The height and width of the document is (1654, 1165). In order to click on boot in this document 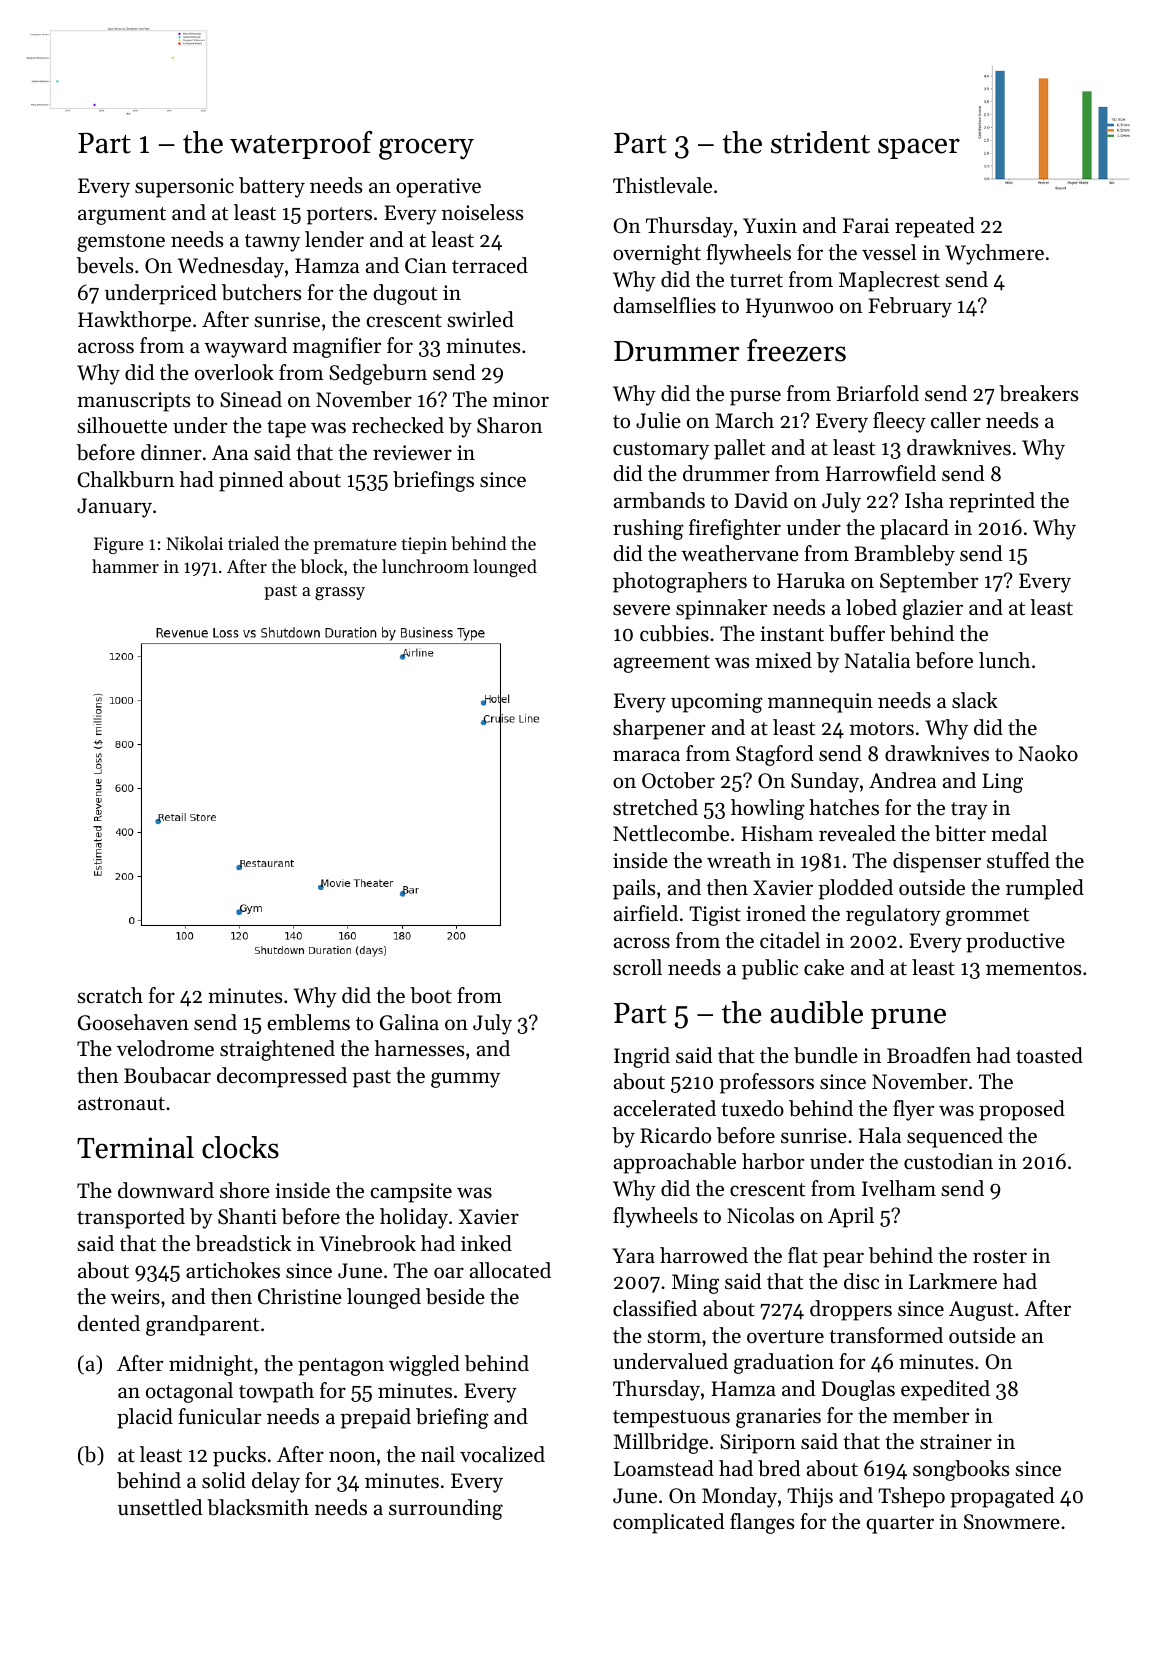, I will do `click(431, 995)`.
